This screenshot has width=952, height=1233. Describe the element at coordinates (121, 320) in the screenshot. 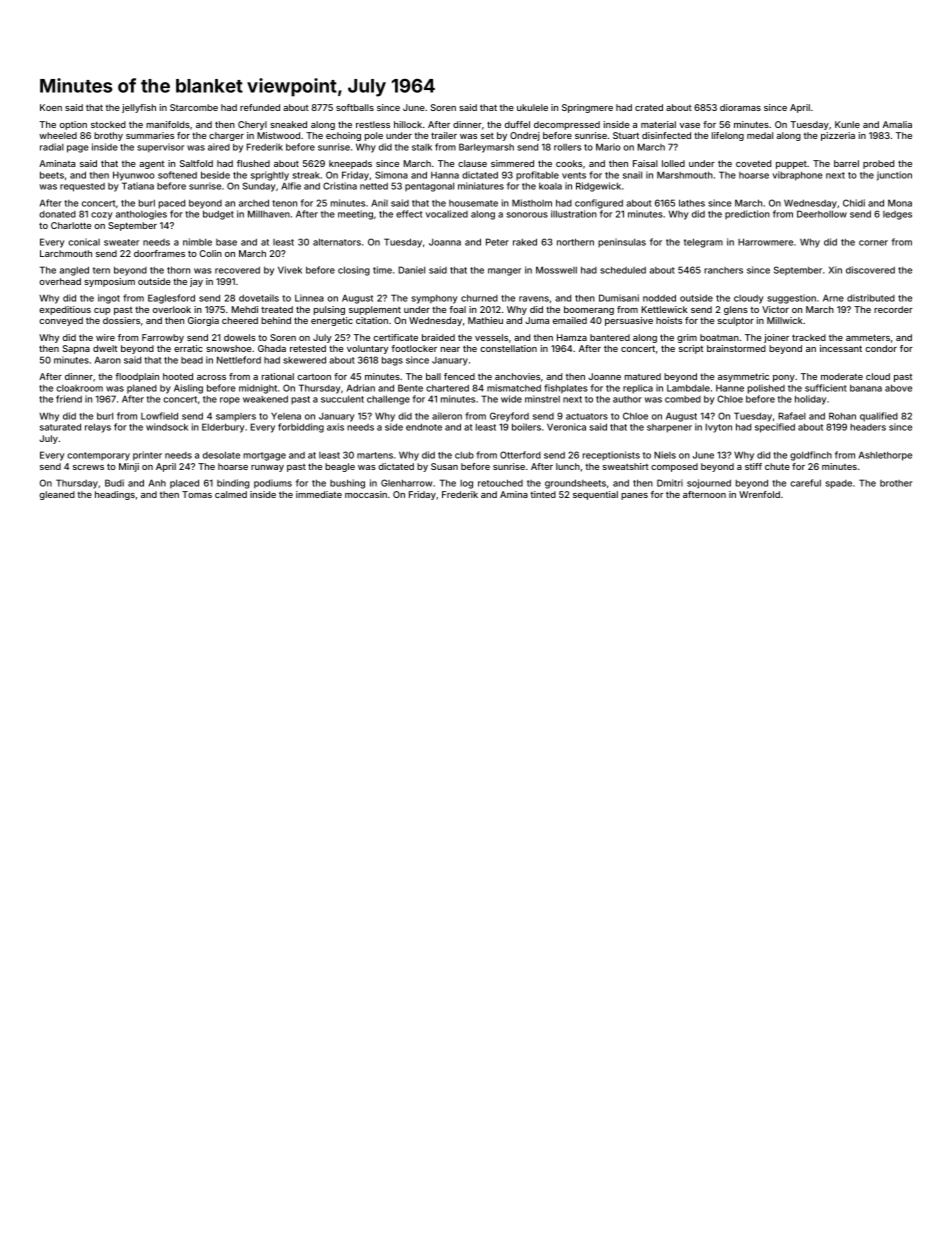

I see `dossiers` at that location.
